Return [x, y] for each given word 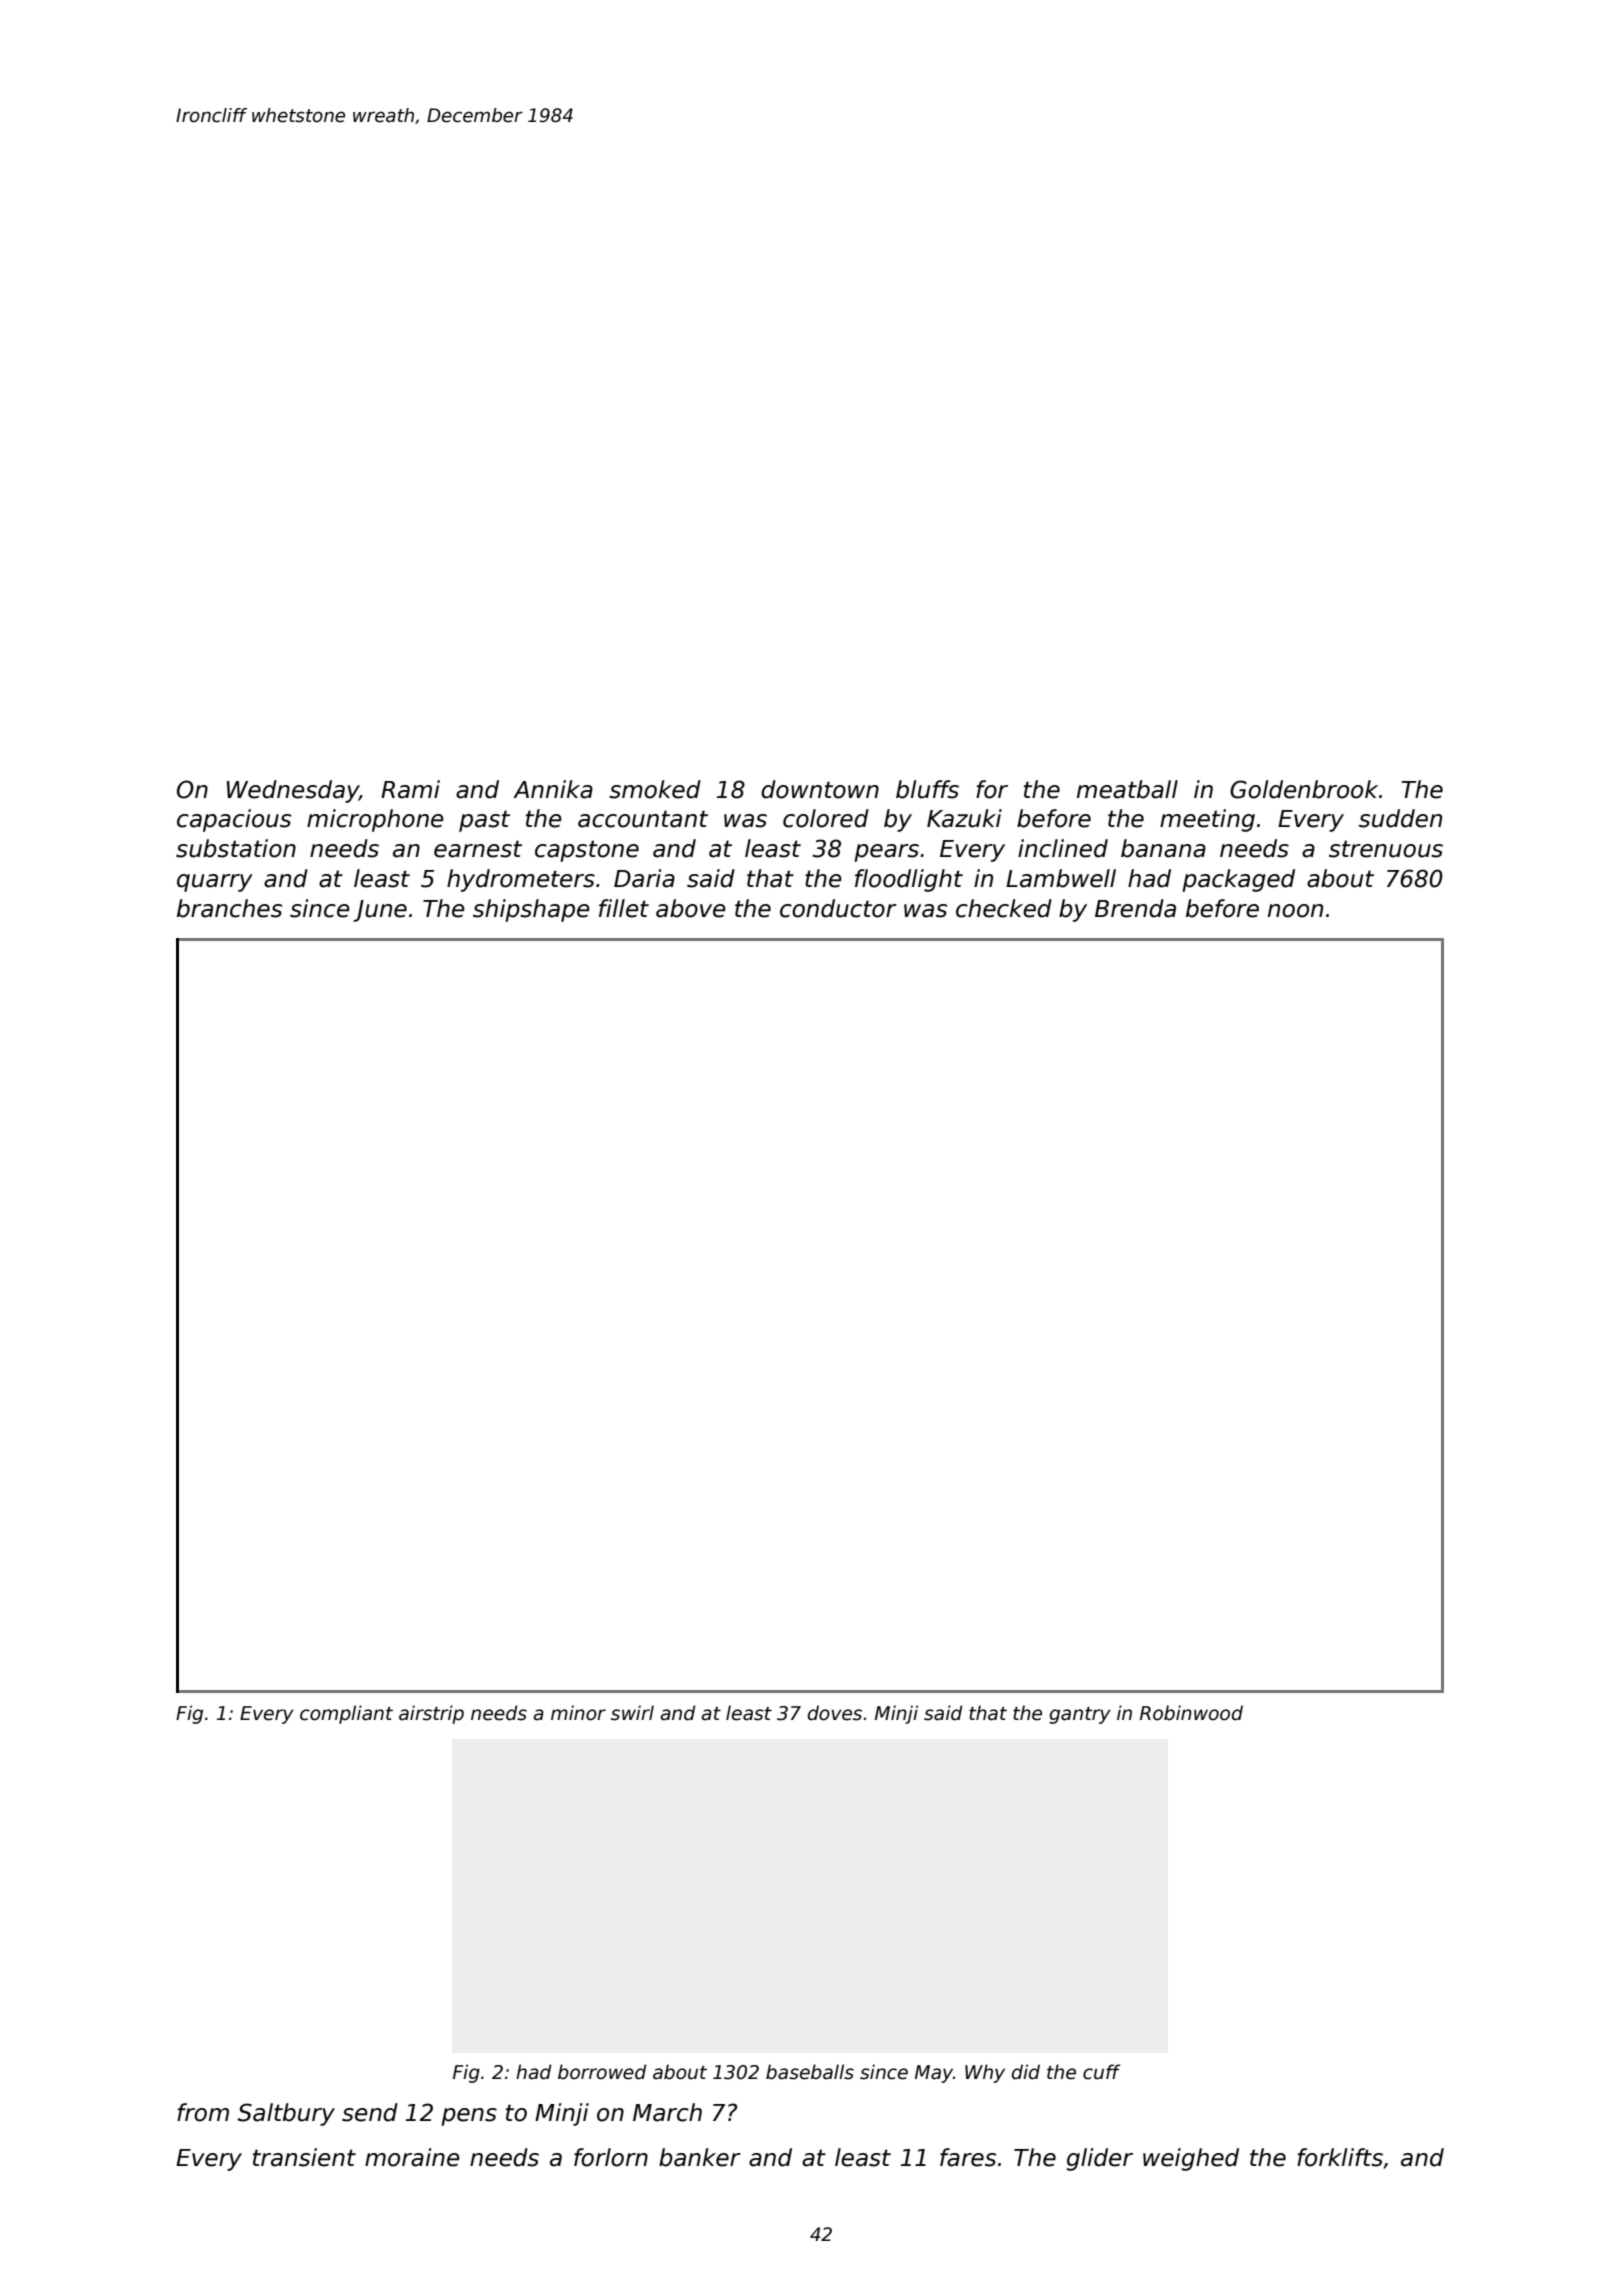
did [1026, 2072]
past [484, 821]
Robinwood [1191, 1713]
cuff [1101, 2072]
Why [985, 2073]
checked [1004, 908]
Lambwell [1061, 878]
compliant [346, 1714]
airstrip [431, 1714]
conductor [838, 908]
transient [304, 2157]
